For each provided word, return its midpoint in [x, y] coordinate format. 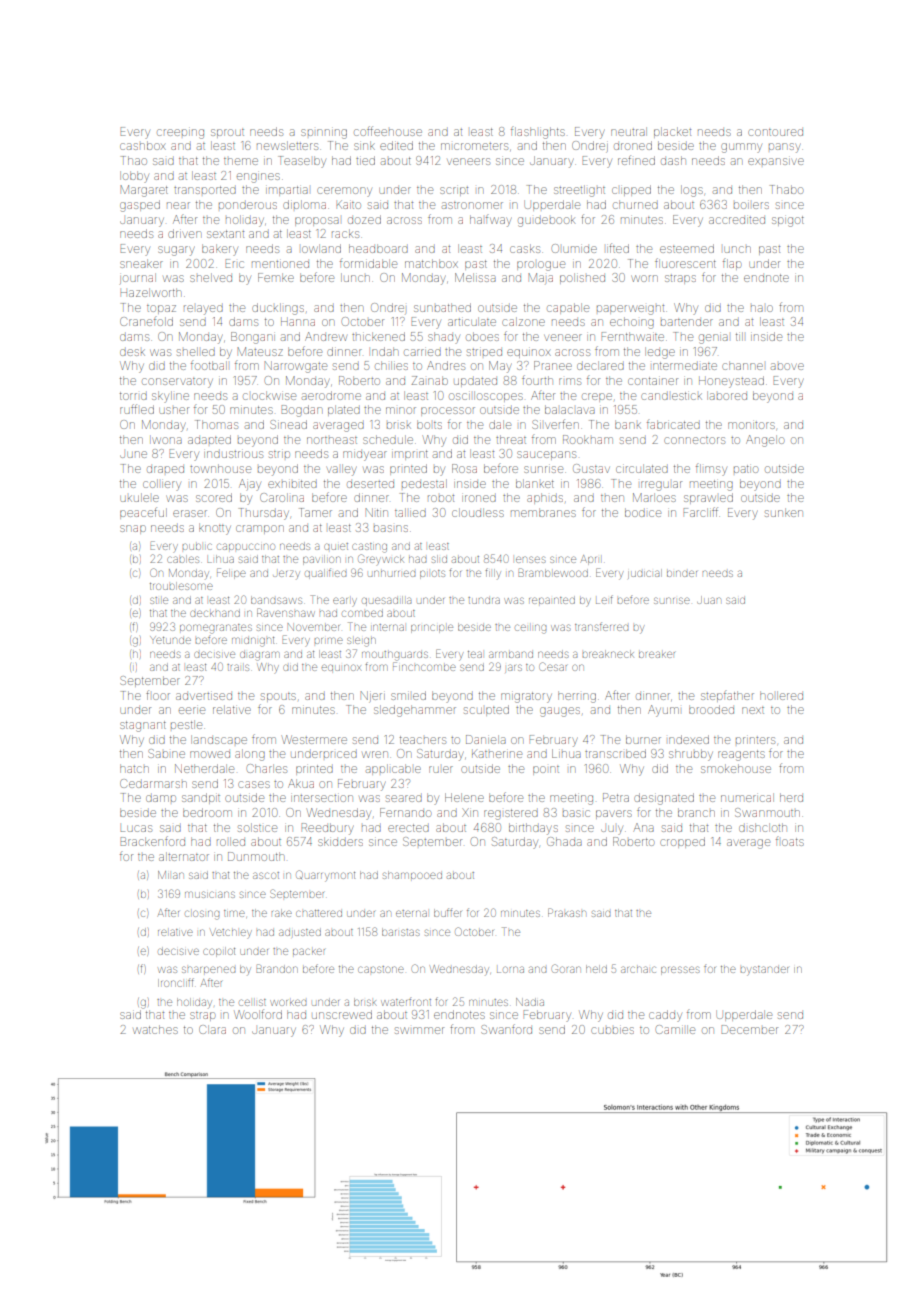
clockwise [269, 395]
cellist [252, 1002]
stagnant [143, 726]
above [787, 366]
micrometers [474, 146]
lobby [134, 177]
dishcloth [763, 827]
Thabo [786, 189]
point [546, 770]
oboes [482, 336]
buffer [448, 912]
